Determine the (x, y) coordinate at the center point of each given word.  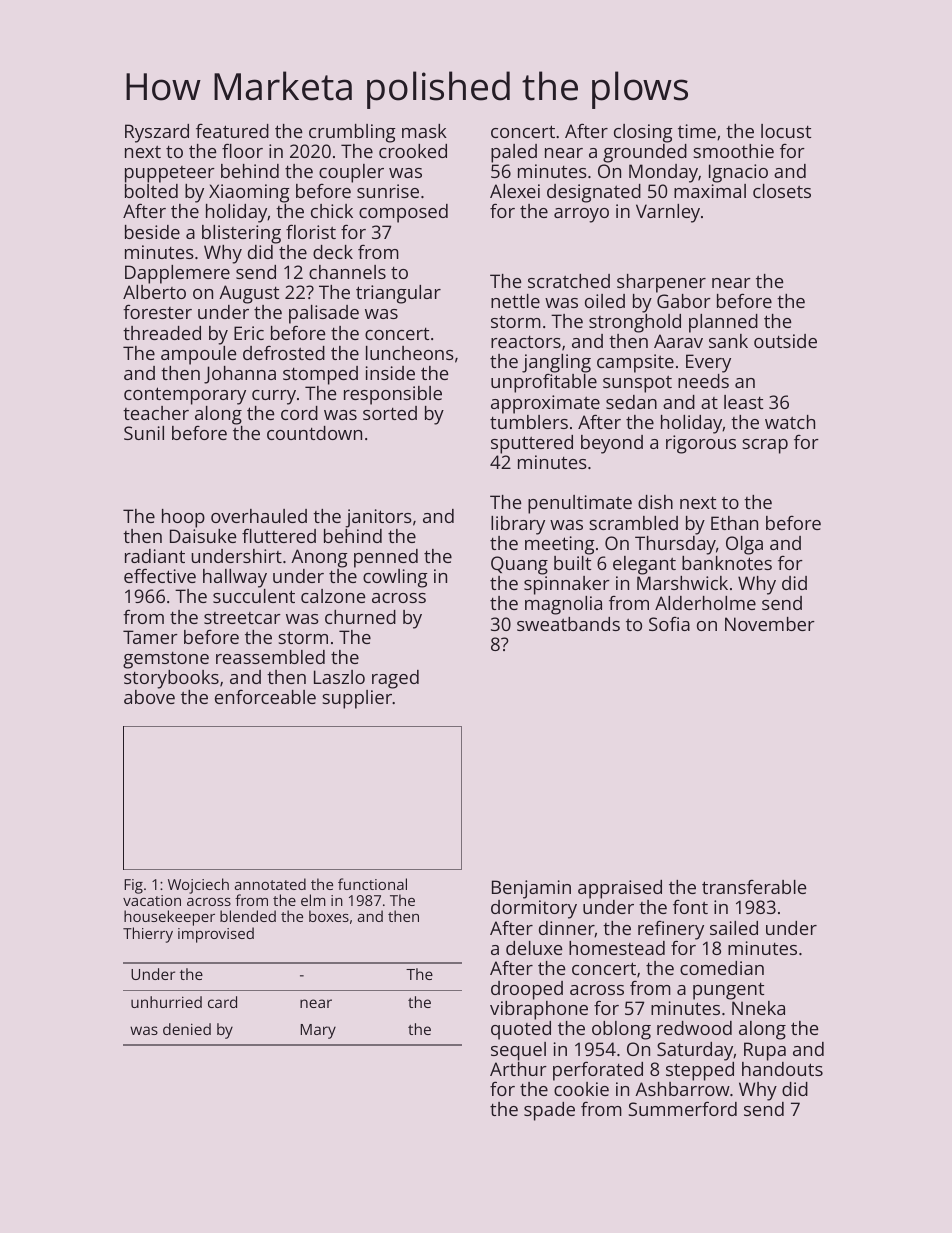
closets (782, 191)
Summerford (682, 1109)
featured (232, 131)
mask (424, 131)
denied (187, 1029)
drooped (527, 990)
